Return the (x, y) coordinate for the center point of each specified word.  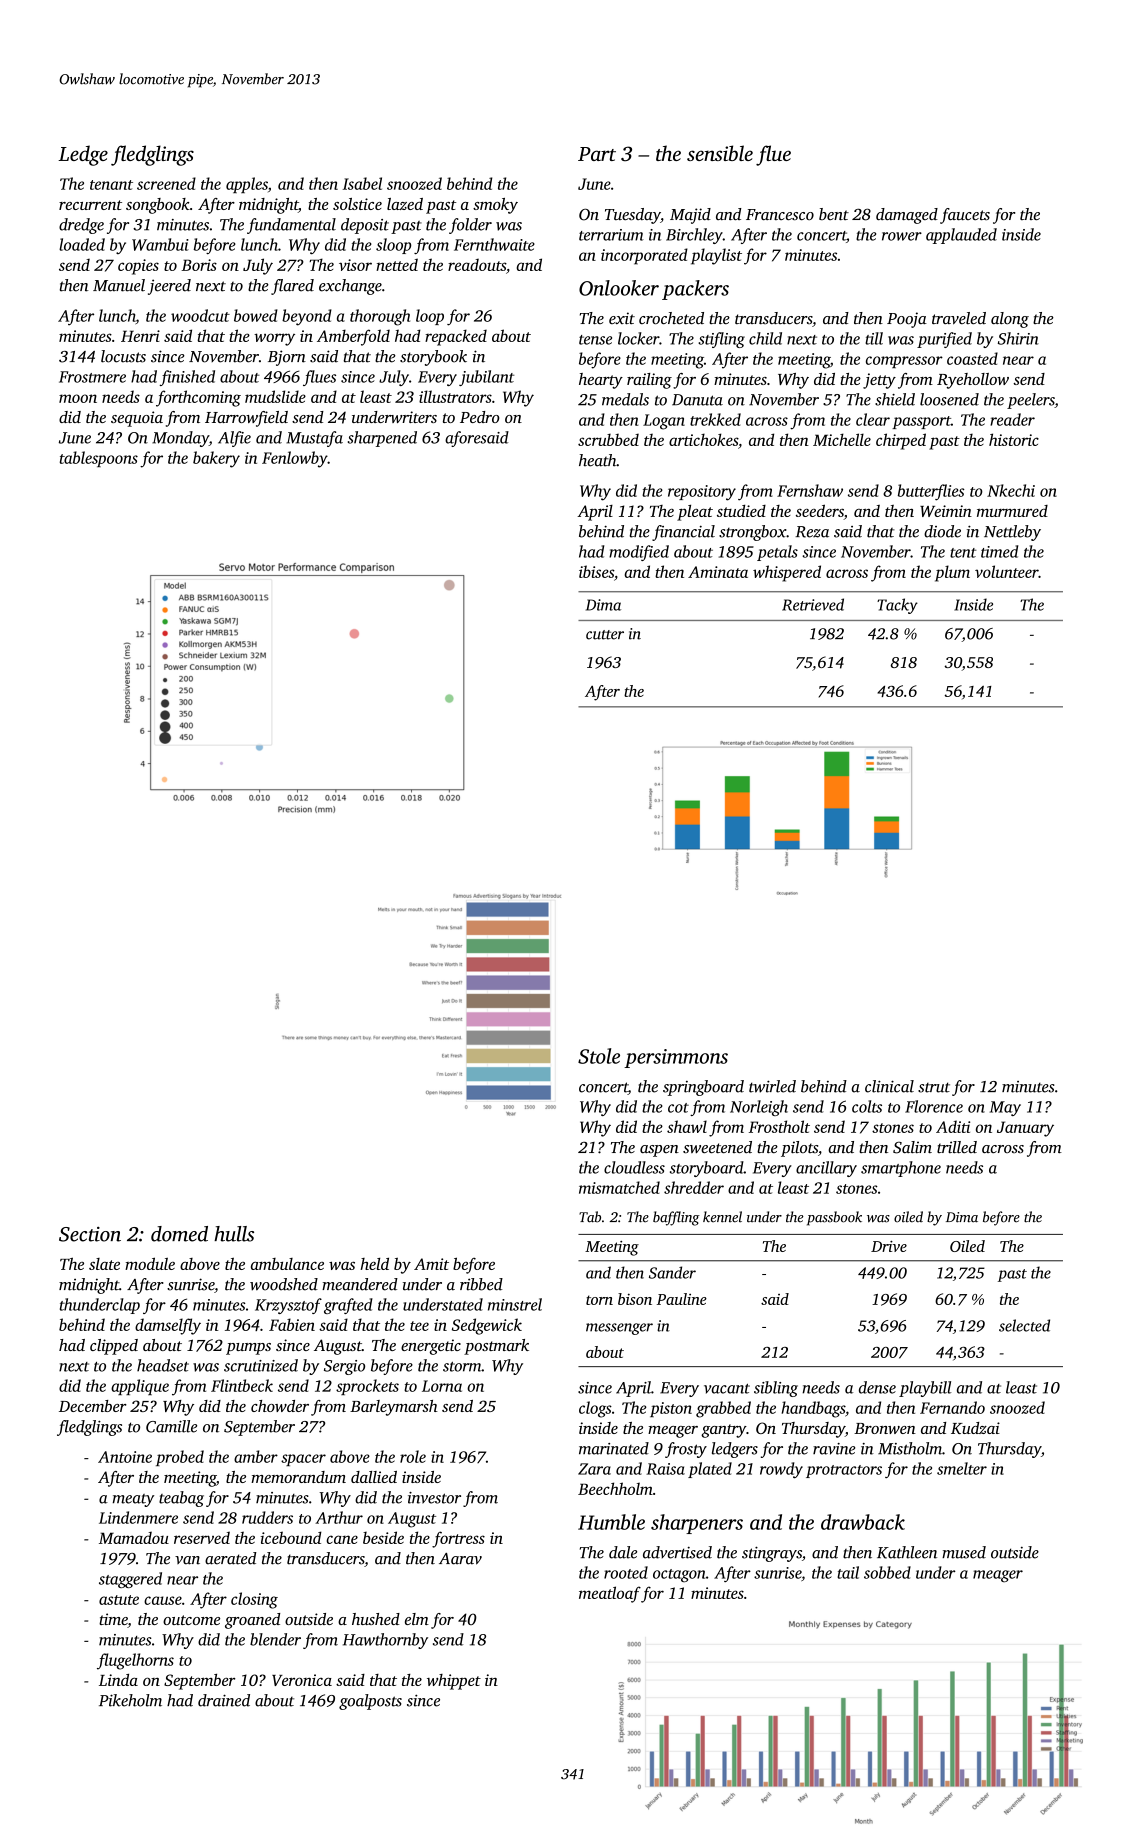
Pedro (480, 417)
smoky (495, 206)
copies (138, 267)
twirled (772, 1086)
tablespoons (99, 459)
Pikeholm (130, 1700)
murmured (1012, 511)
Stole (599, 1056)
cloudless (634, 1167)
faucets (965, 216)
